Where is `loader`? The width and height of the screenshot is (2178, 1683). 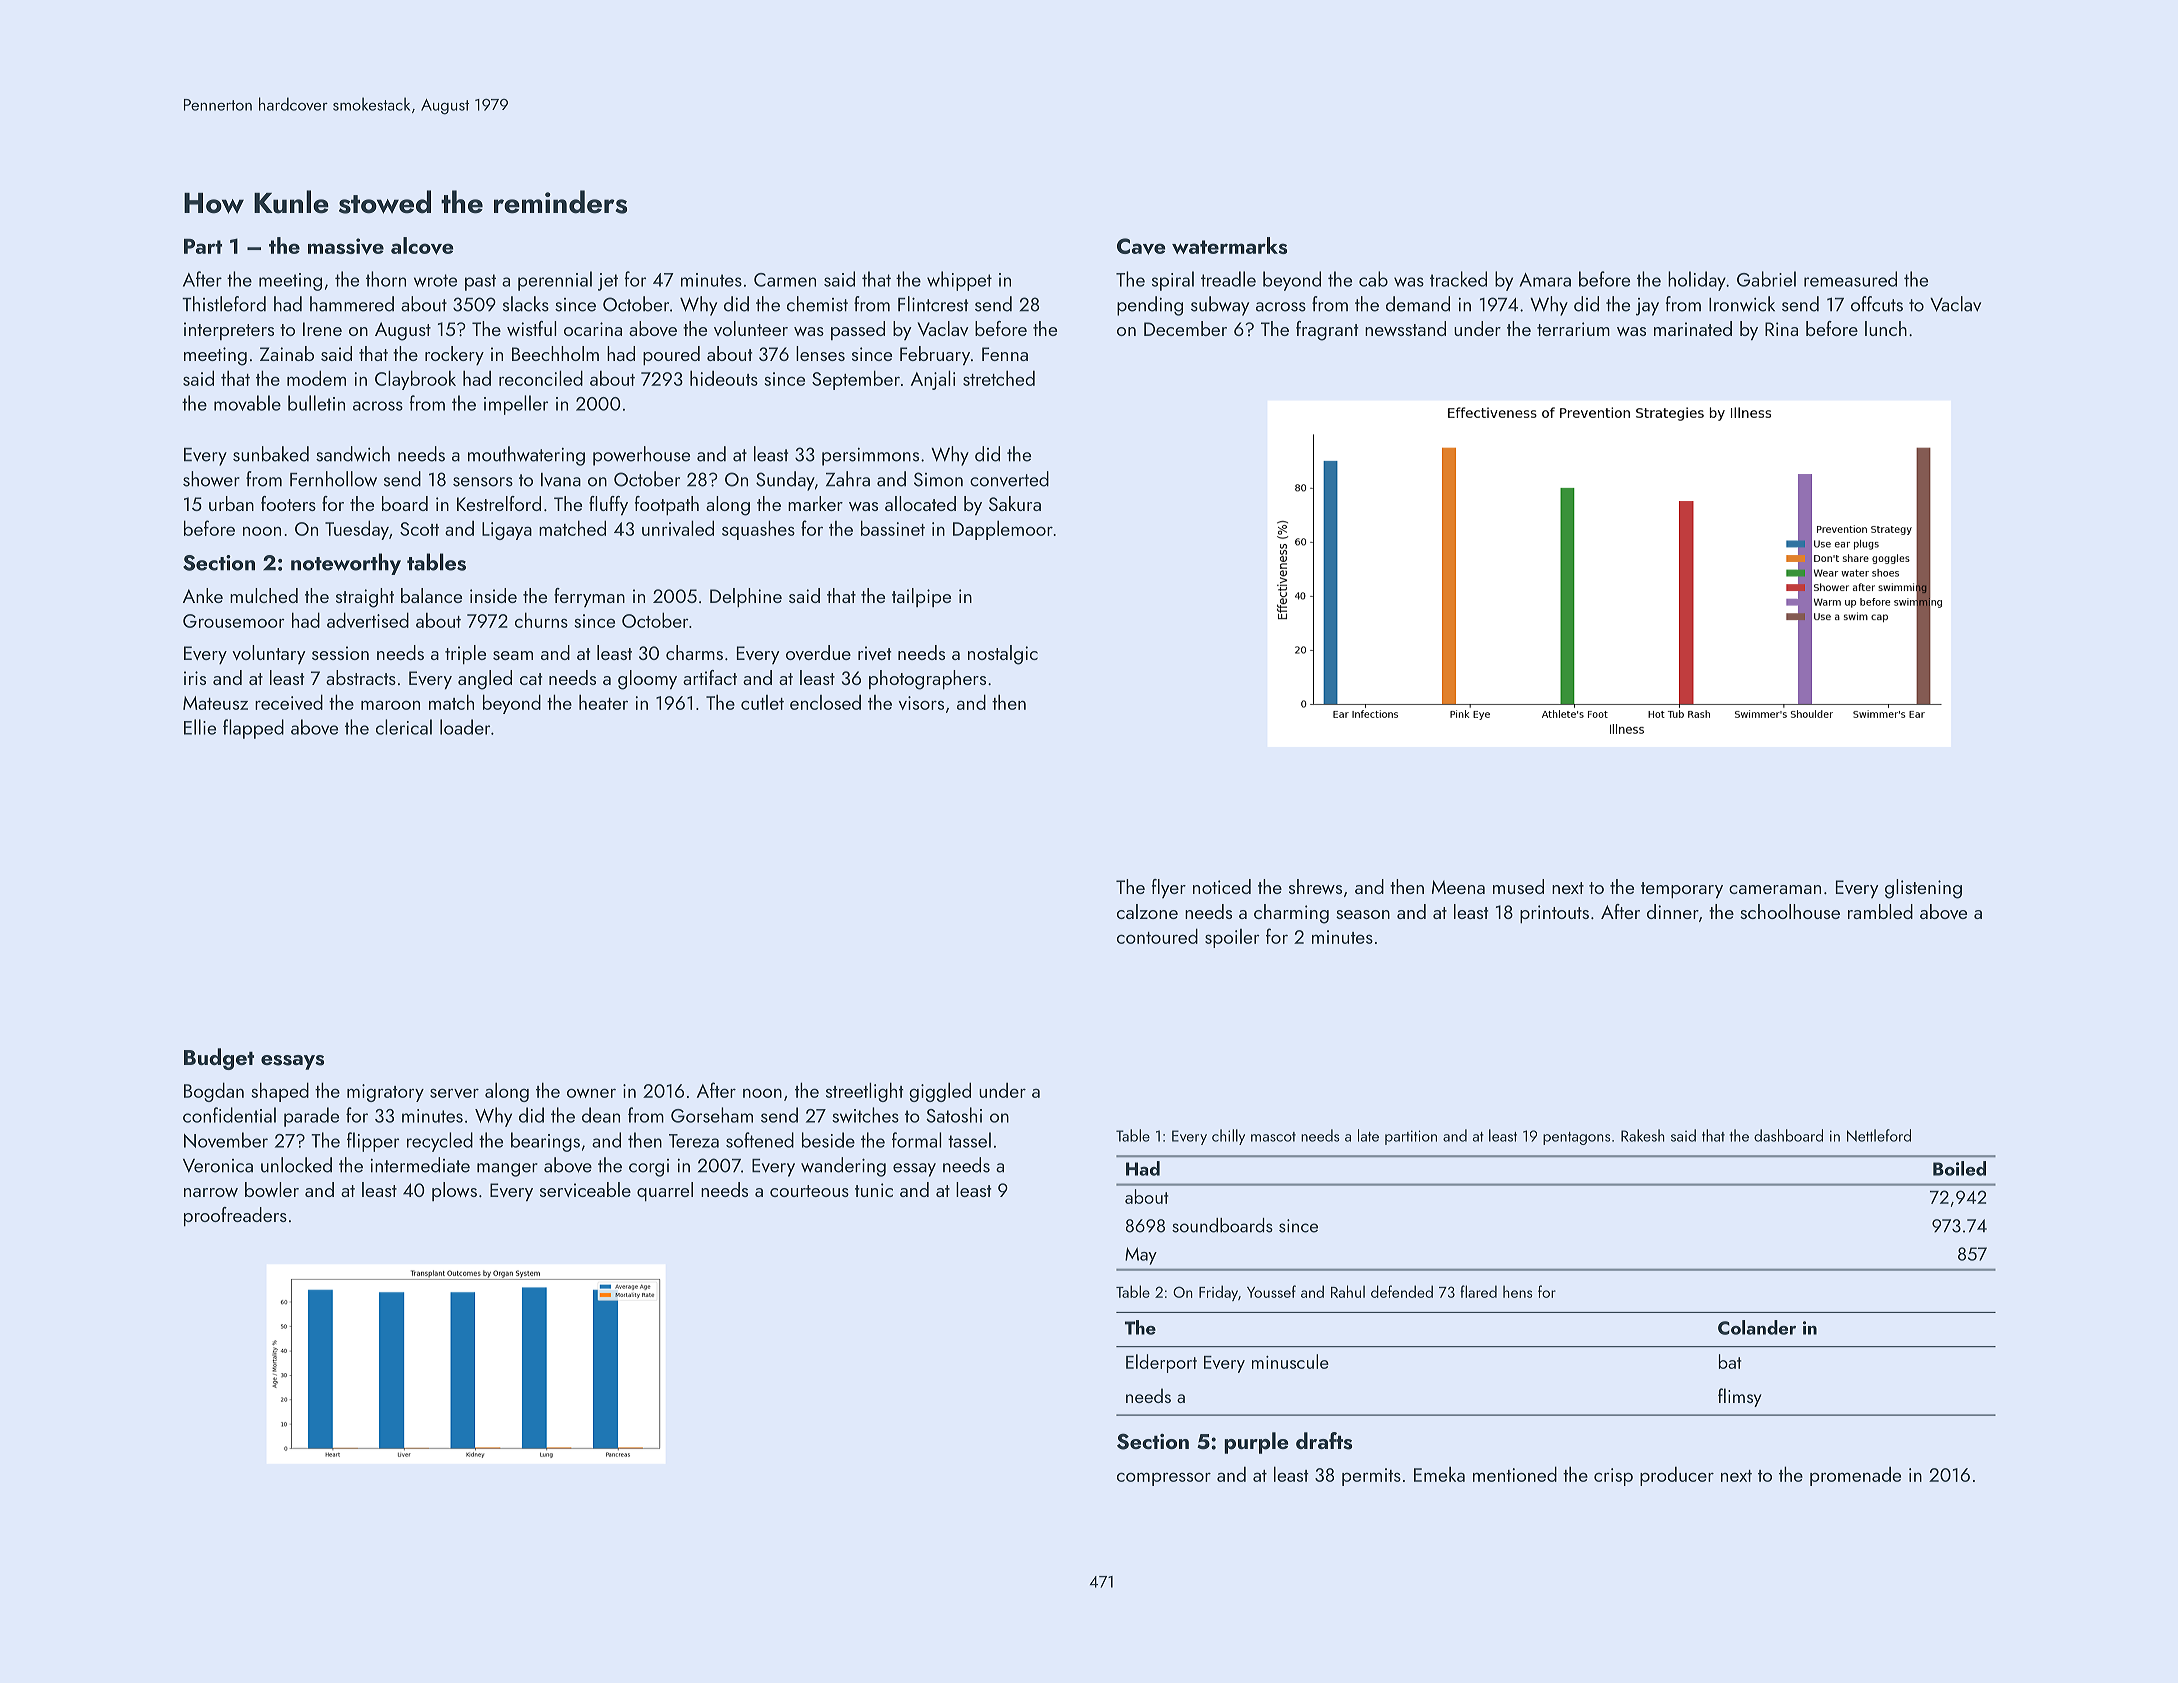
loader is located at coordinates (465, 727).
